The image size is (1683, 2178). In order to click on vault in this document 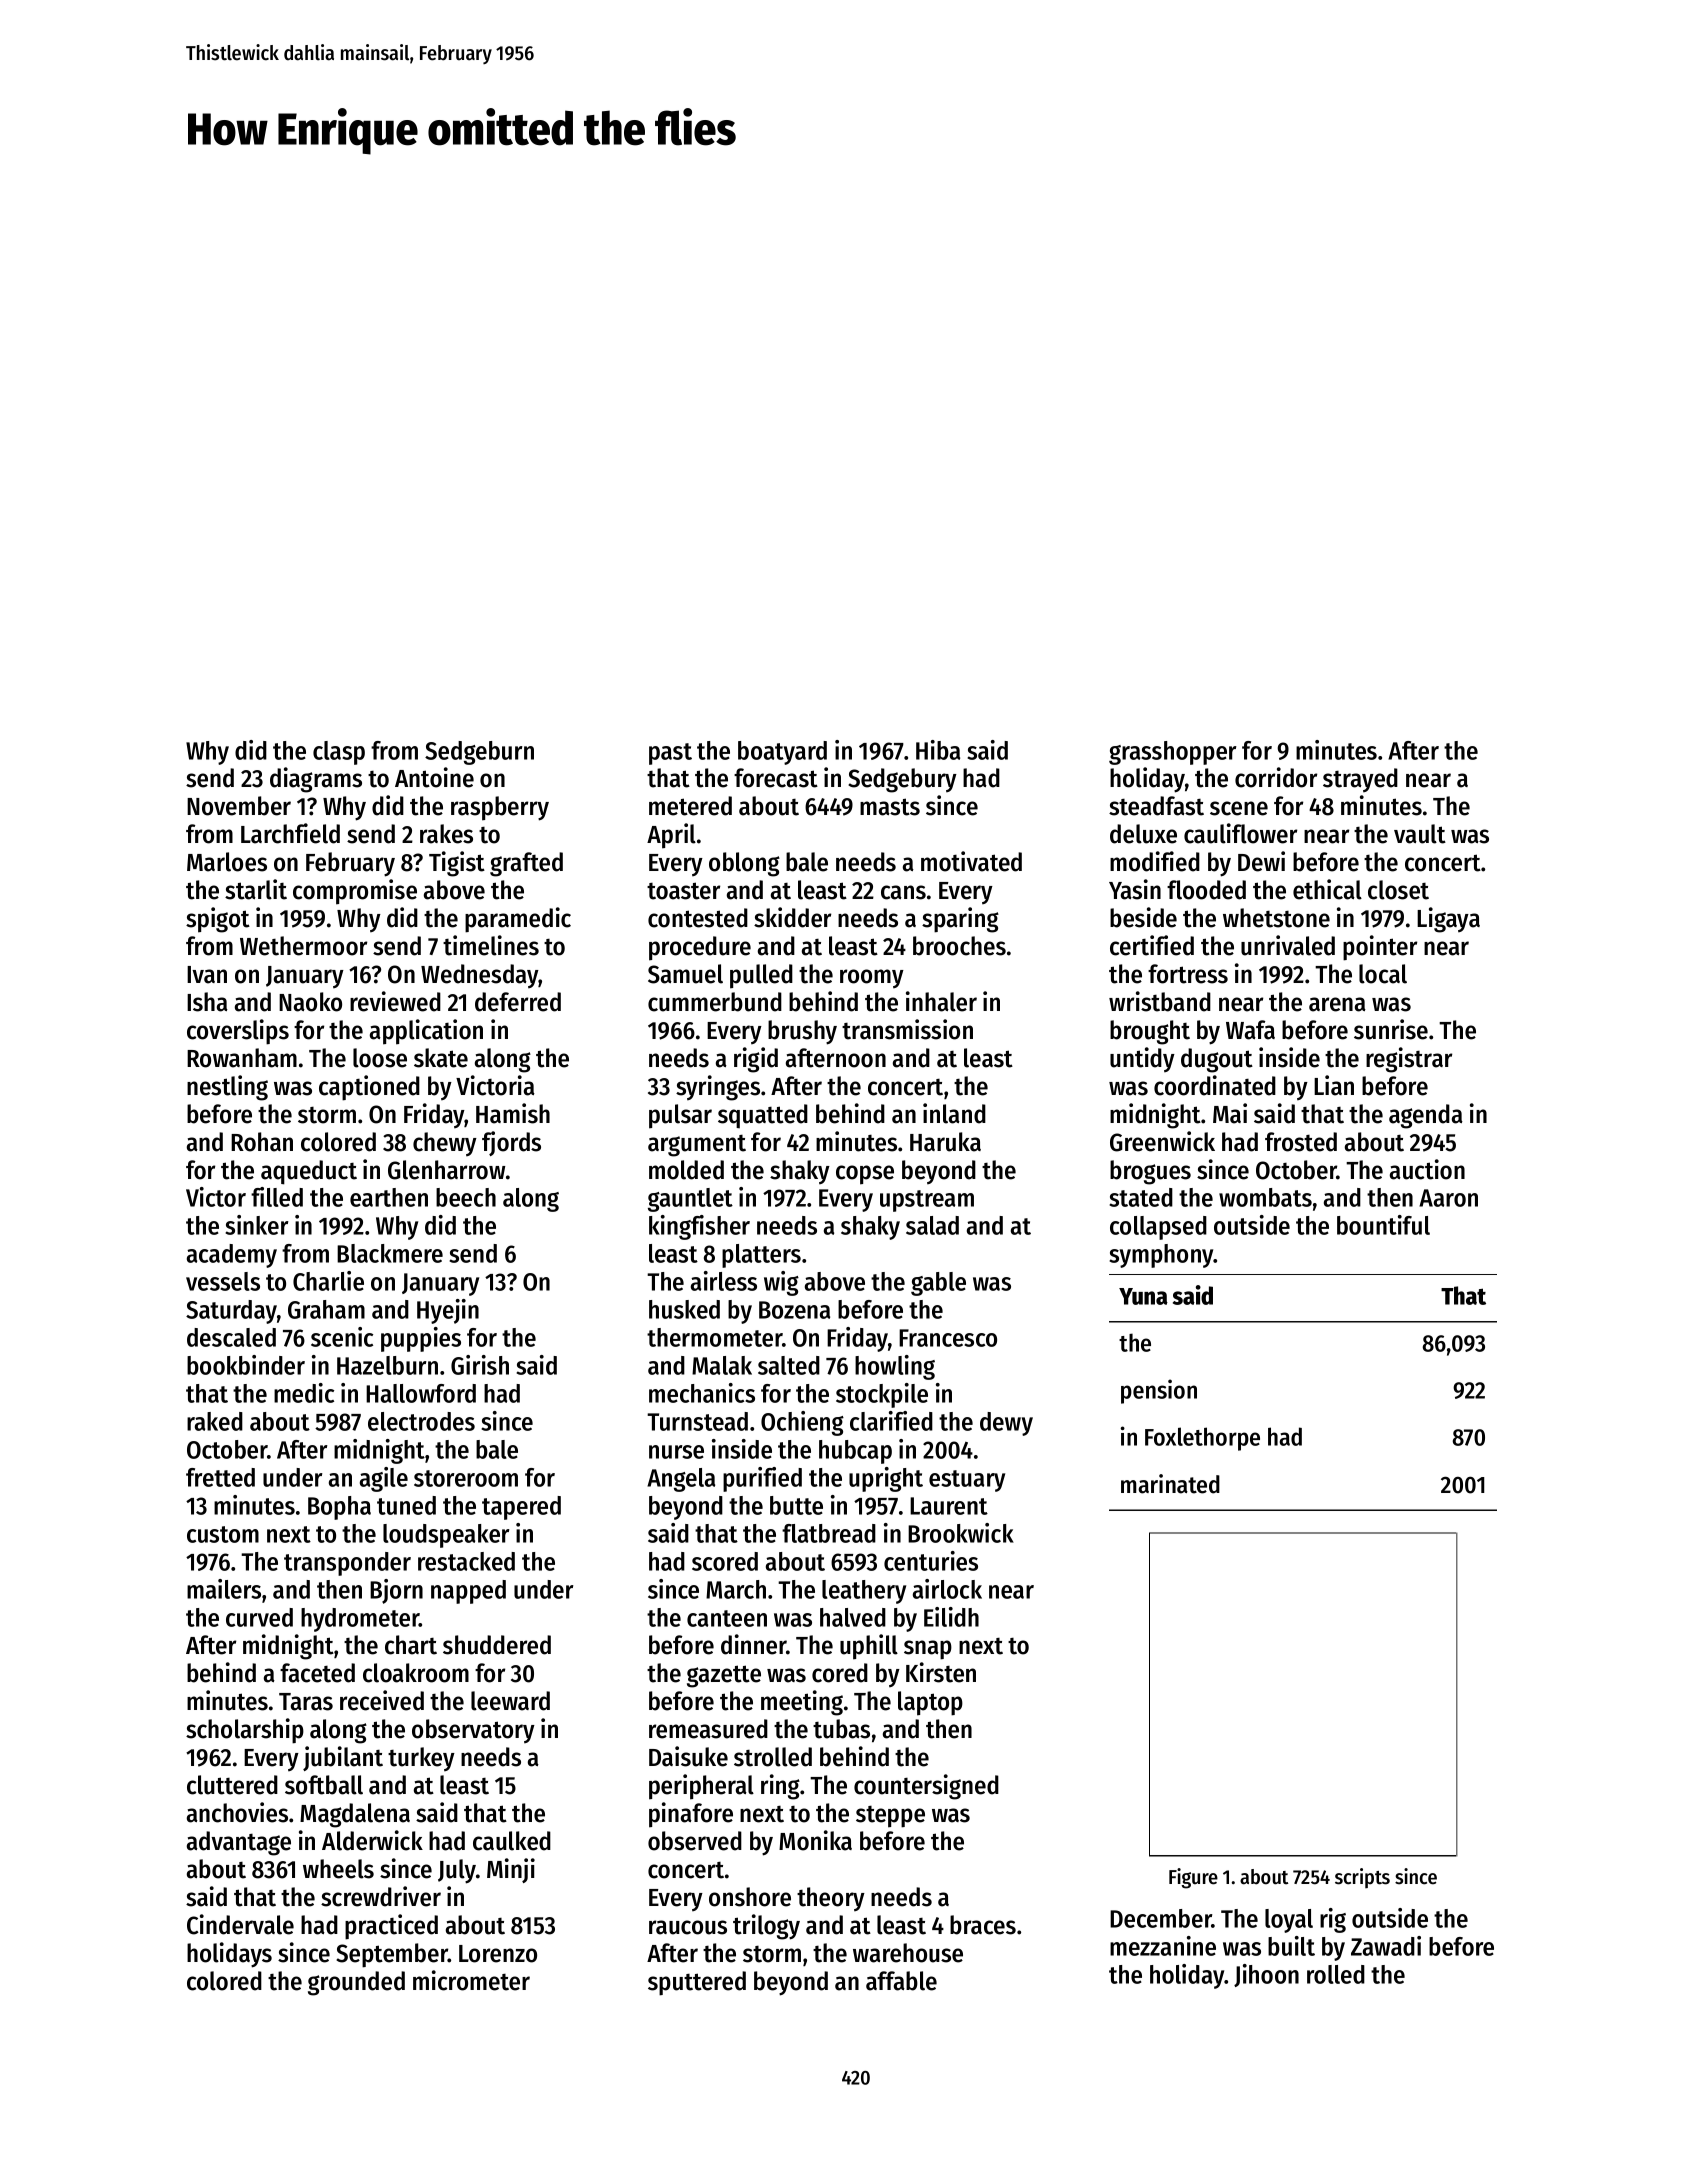, I will do `click(1420, 834)`.
